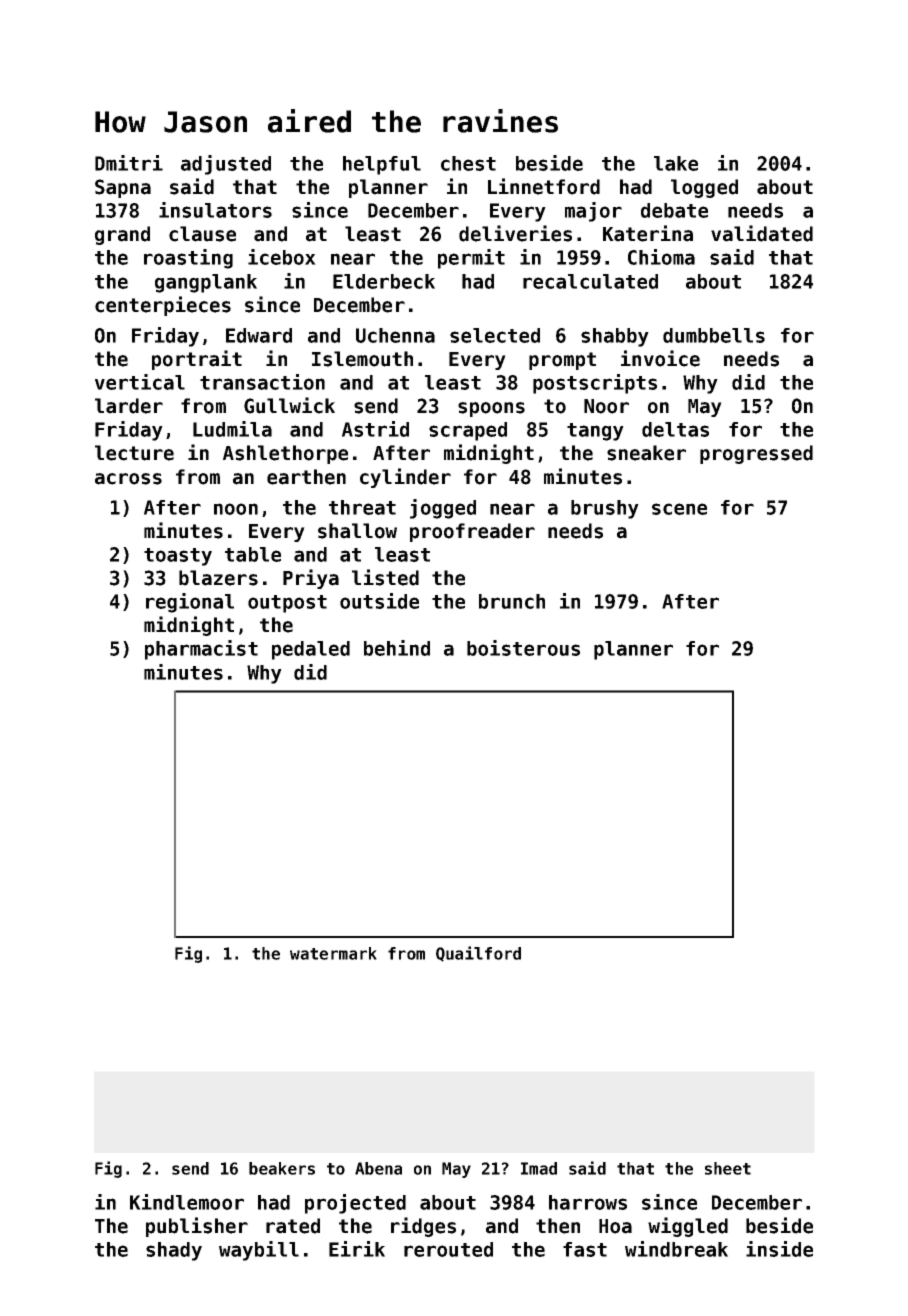 The height and width of the document is (1316, 908). What do you see at coordinates (728, 1168) in the document?
I see `sheet` at bounding box center [728, 1168].
